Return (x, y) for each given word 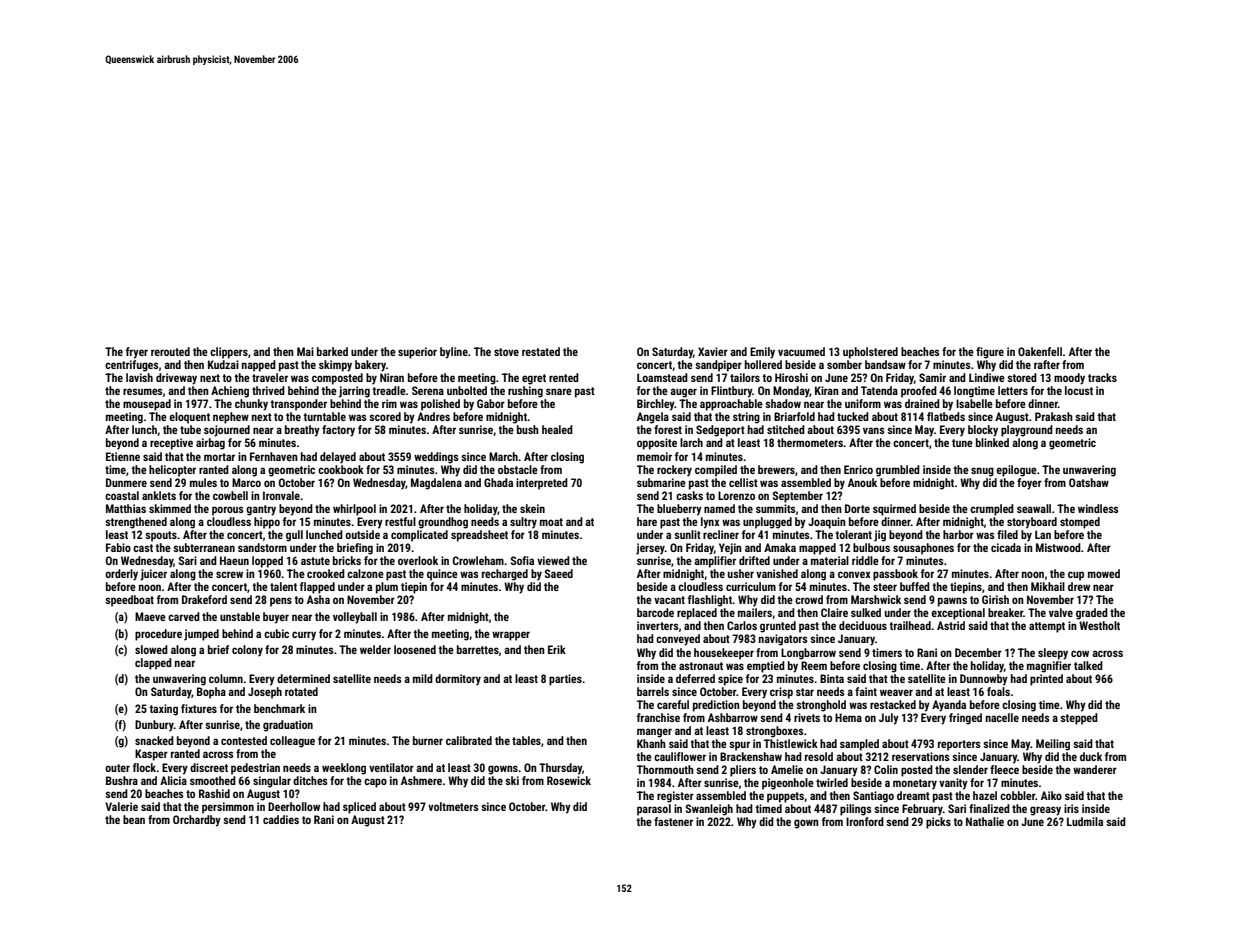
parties (565, 680)
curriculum (751, 586)
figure (990, 353)
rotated (301, 691)
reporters (959, 745)
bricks (347, 560)
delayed (338, 458)
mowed (1104, 573)
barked (332, 351)
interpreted (542, 484)
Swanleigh (709, 810)
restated (541, 351)
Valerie (121, 806)
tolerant (853, 534)
